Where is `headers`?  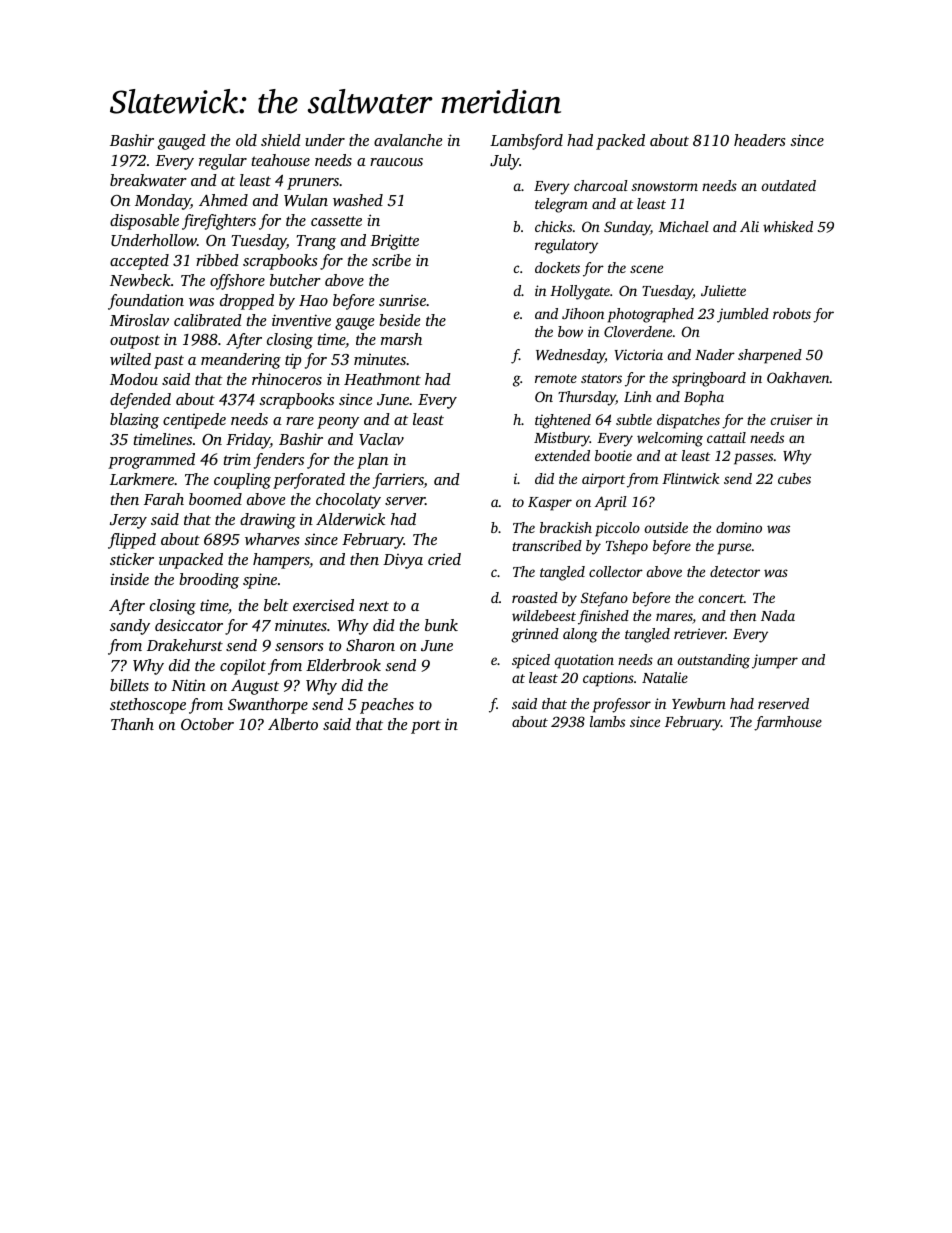 headers is located at coordinates (759, 140).
